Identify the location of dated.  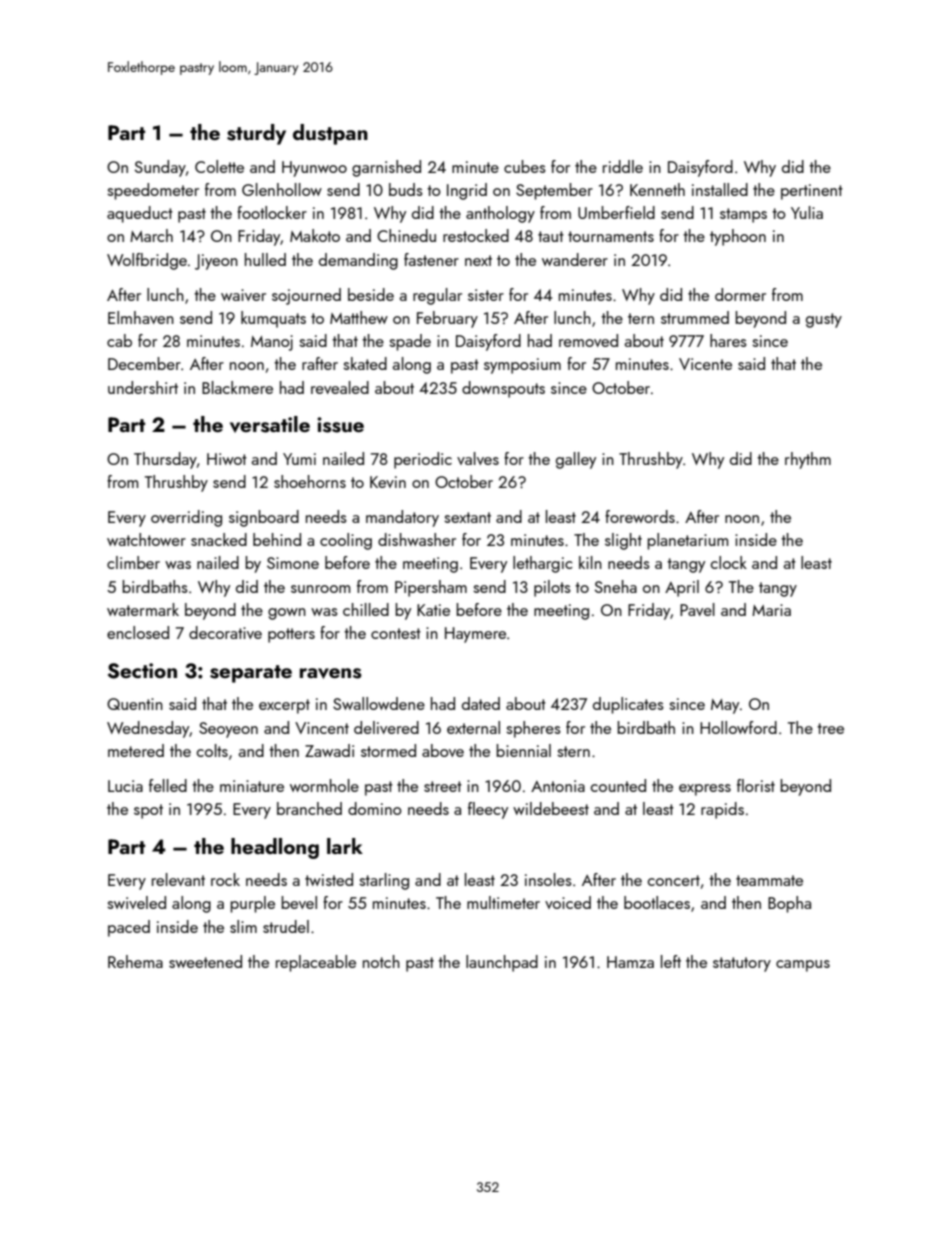
(481, 703).
